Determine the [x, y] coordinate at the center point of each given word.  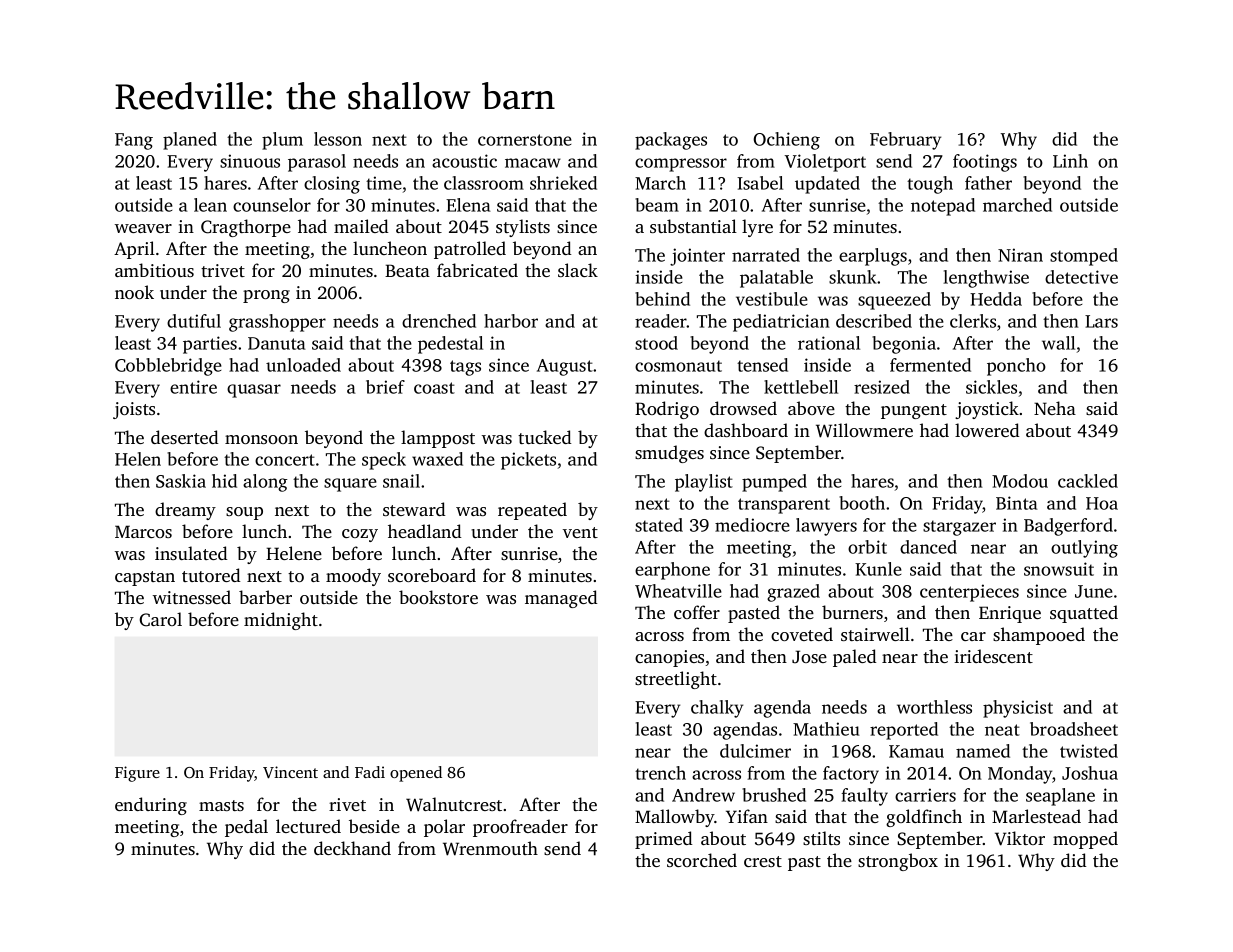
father [988, 183]
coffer [697, 612]
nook [134, 292]
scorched [702, 860]
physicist [1018, 709]
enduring [151, 806]
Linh [1070, 161]
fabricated [477, 270]
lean [210, 205]
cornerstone [525, 140]
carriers [925, 795]
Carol [160, 619]
